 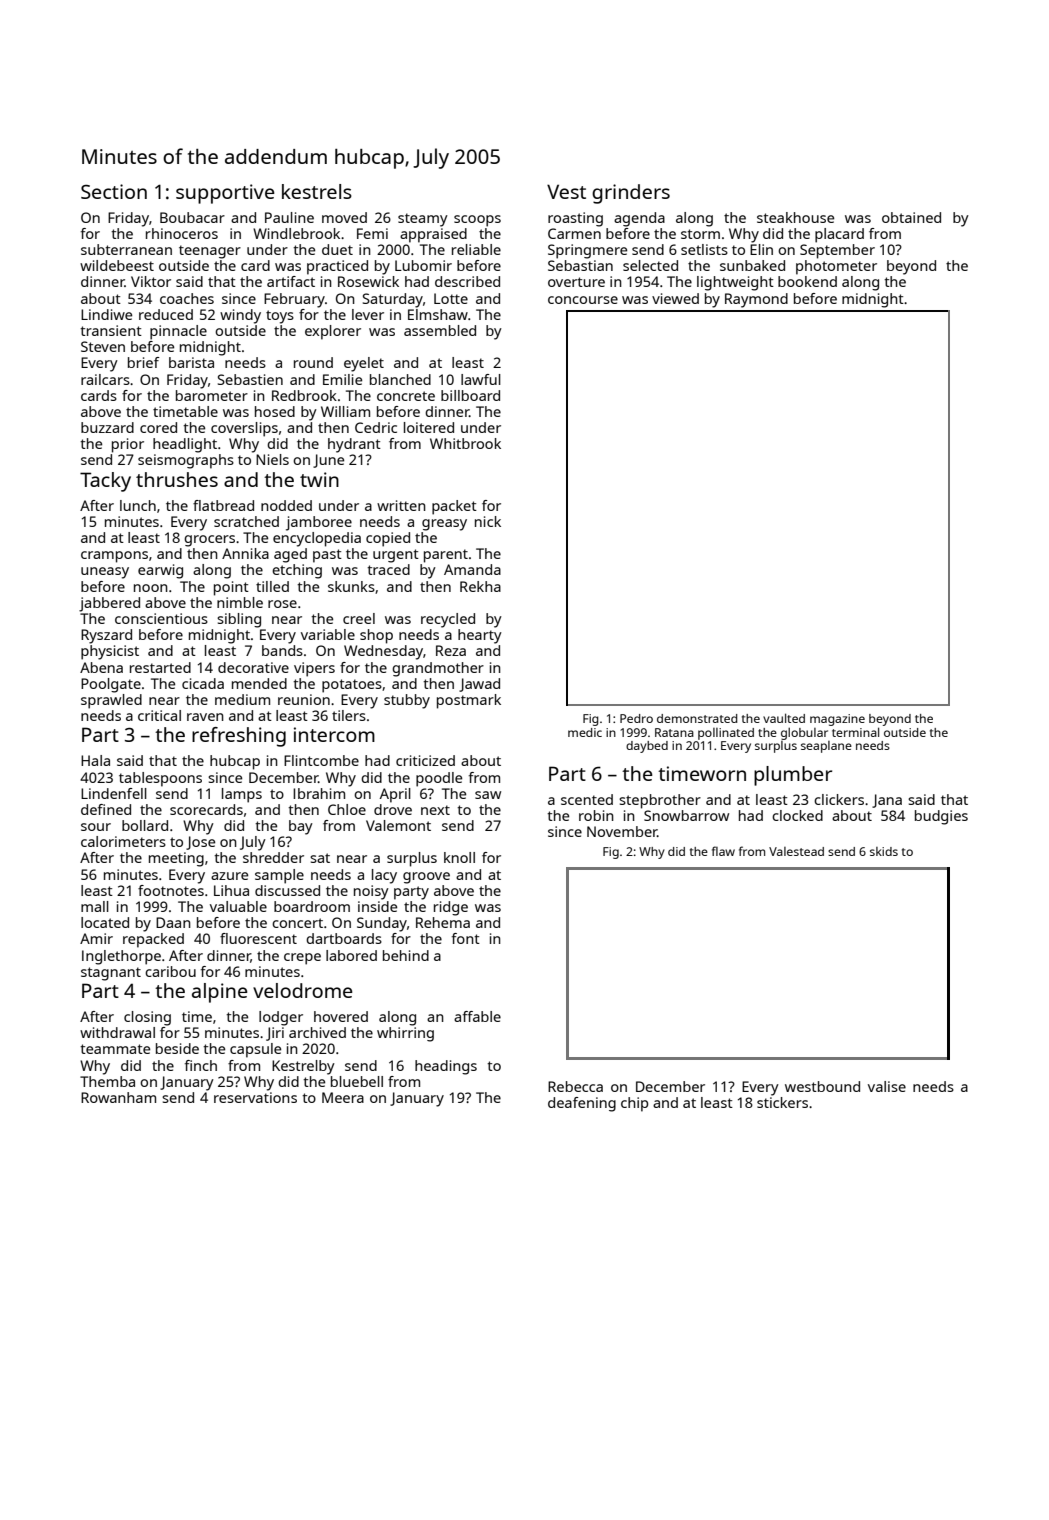 I want to click on Valemont, so click(x=398, y=825).
